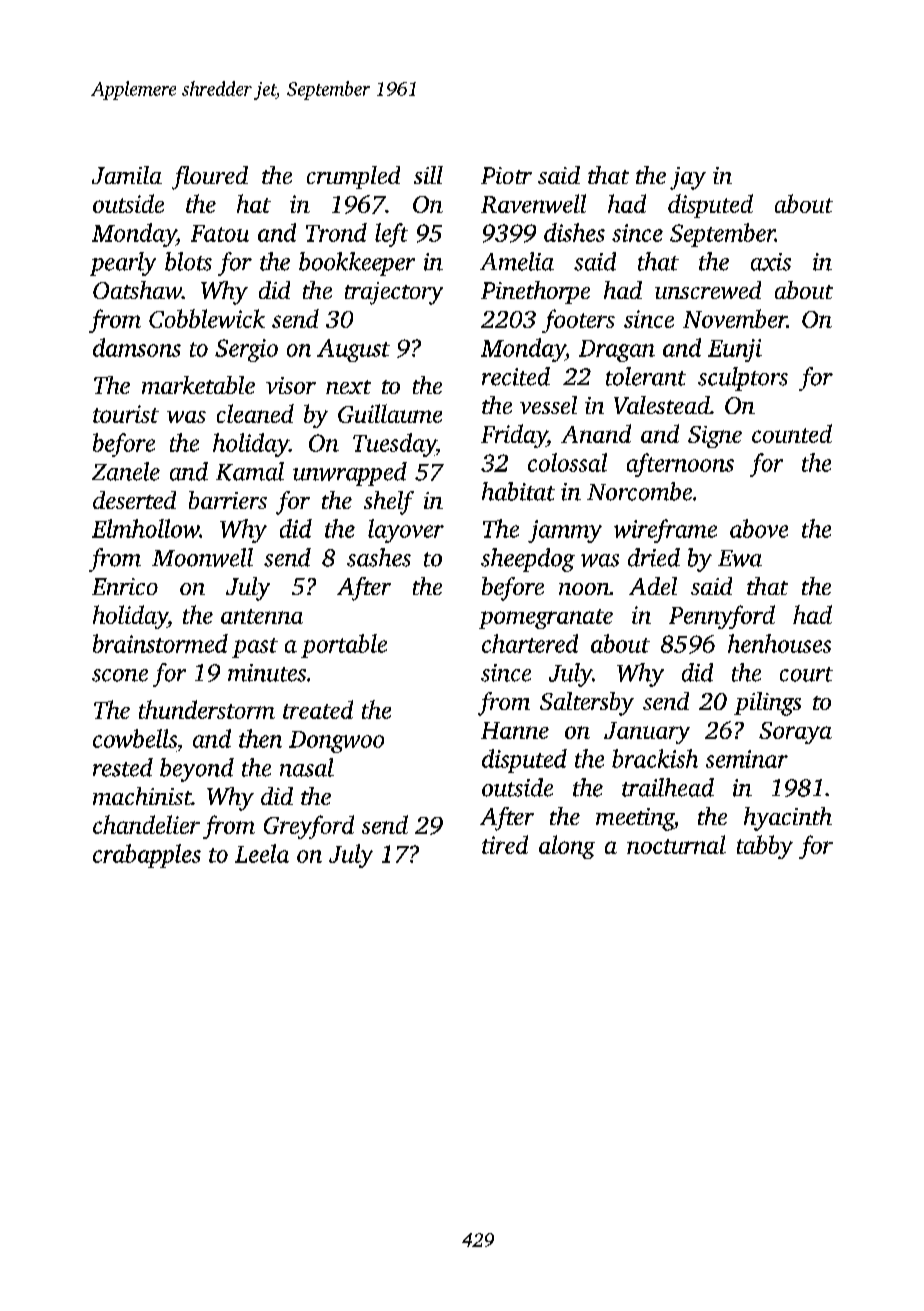 The image size is (924, 1311). I want to click on thunderstorm, so click(207, 709).
